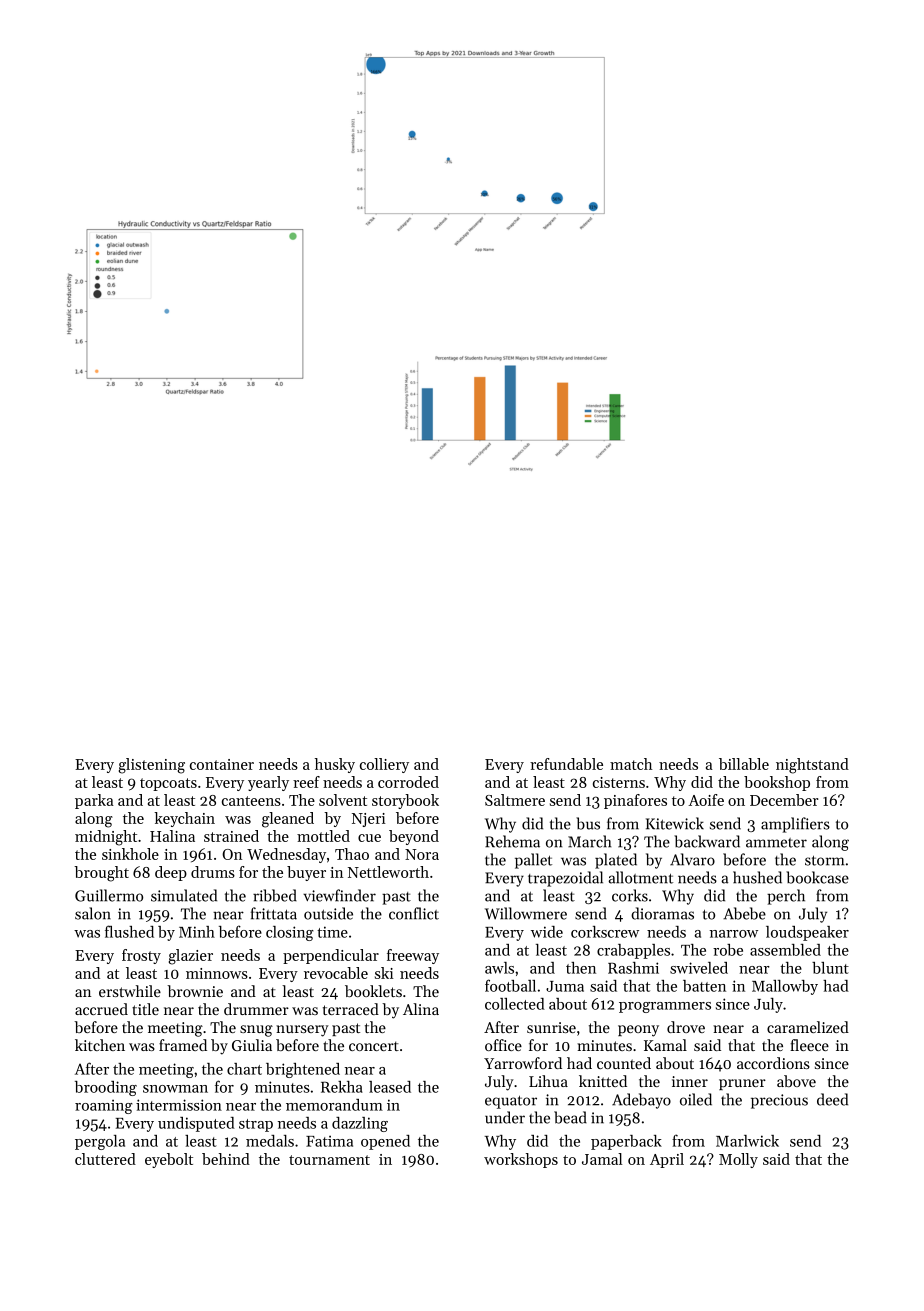 The width and height of the screenshot is (924, 1311). I want to click on Minh, so click(197, 932).
